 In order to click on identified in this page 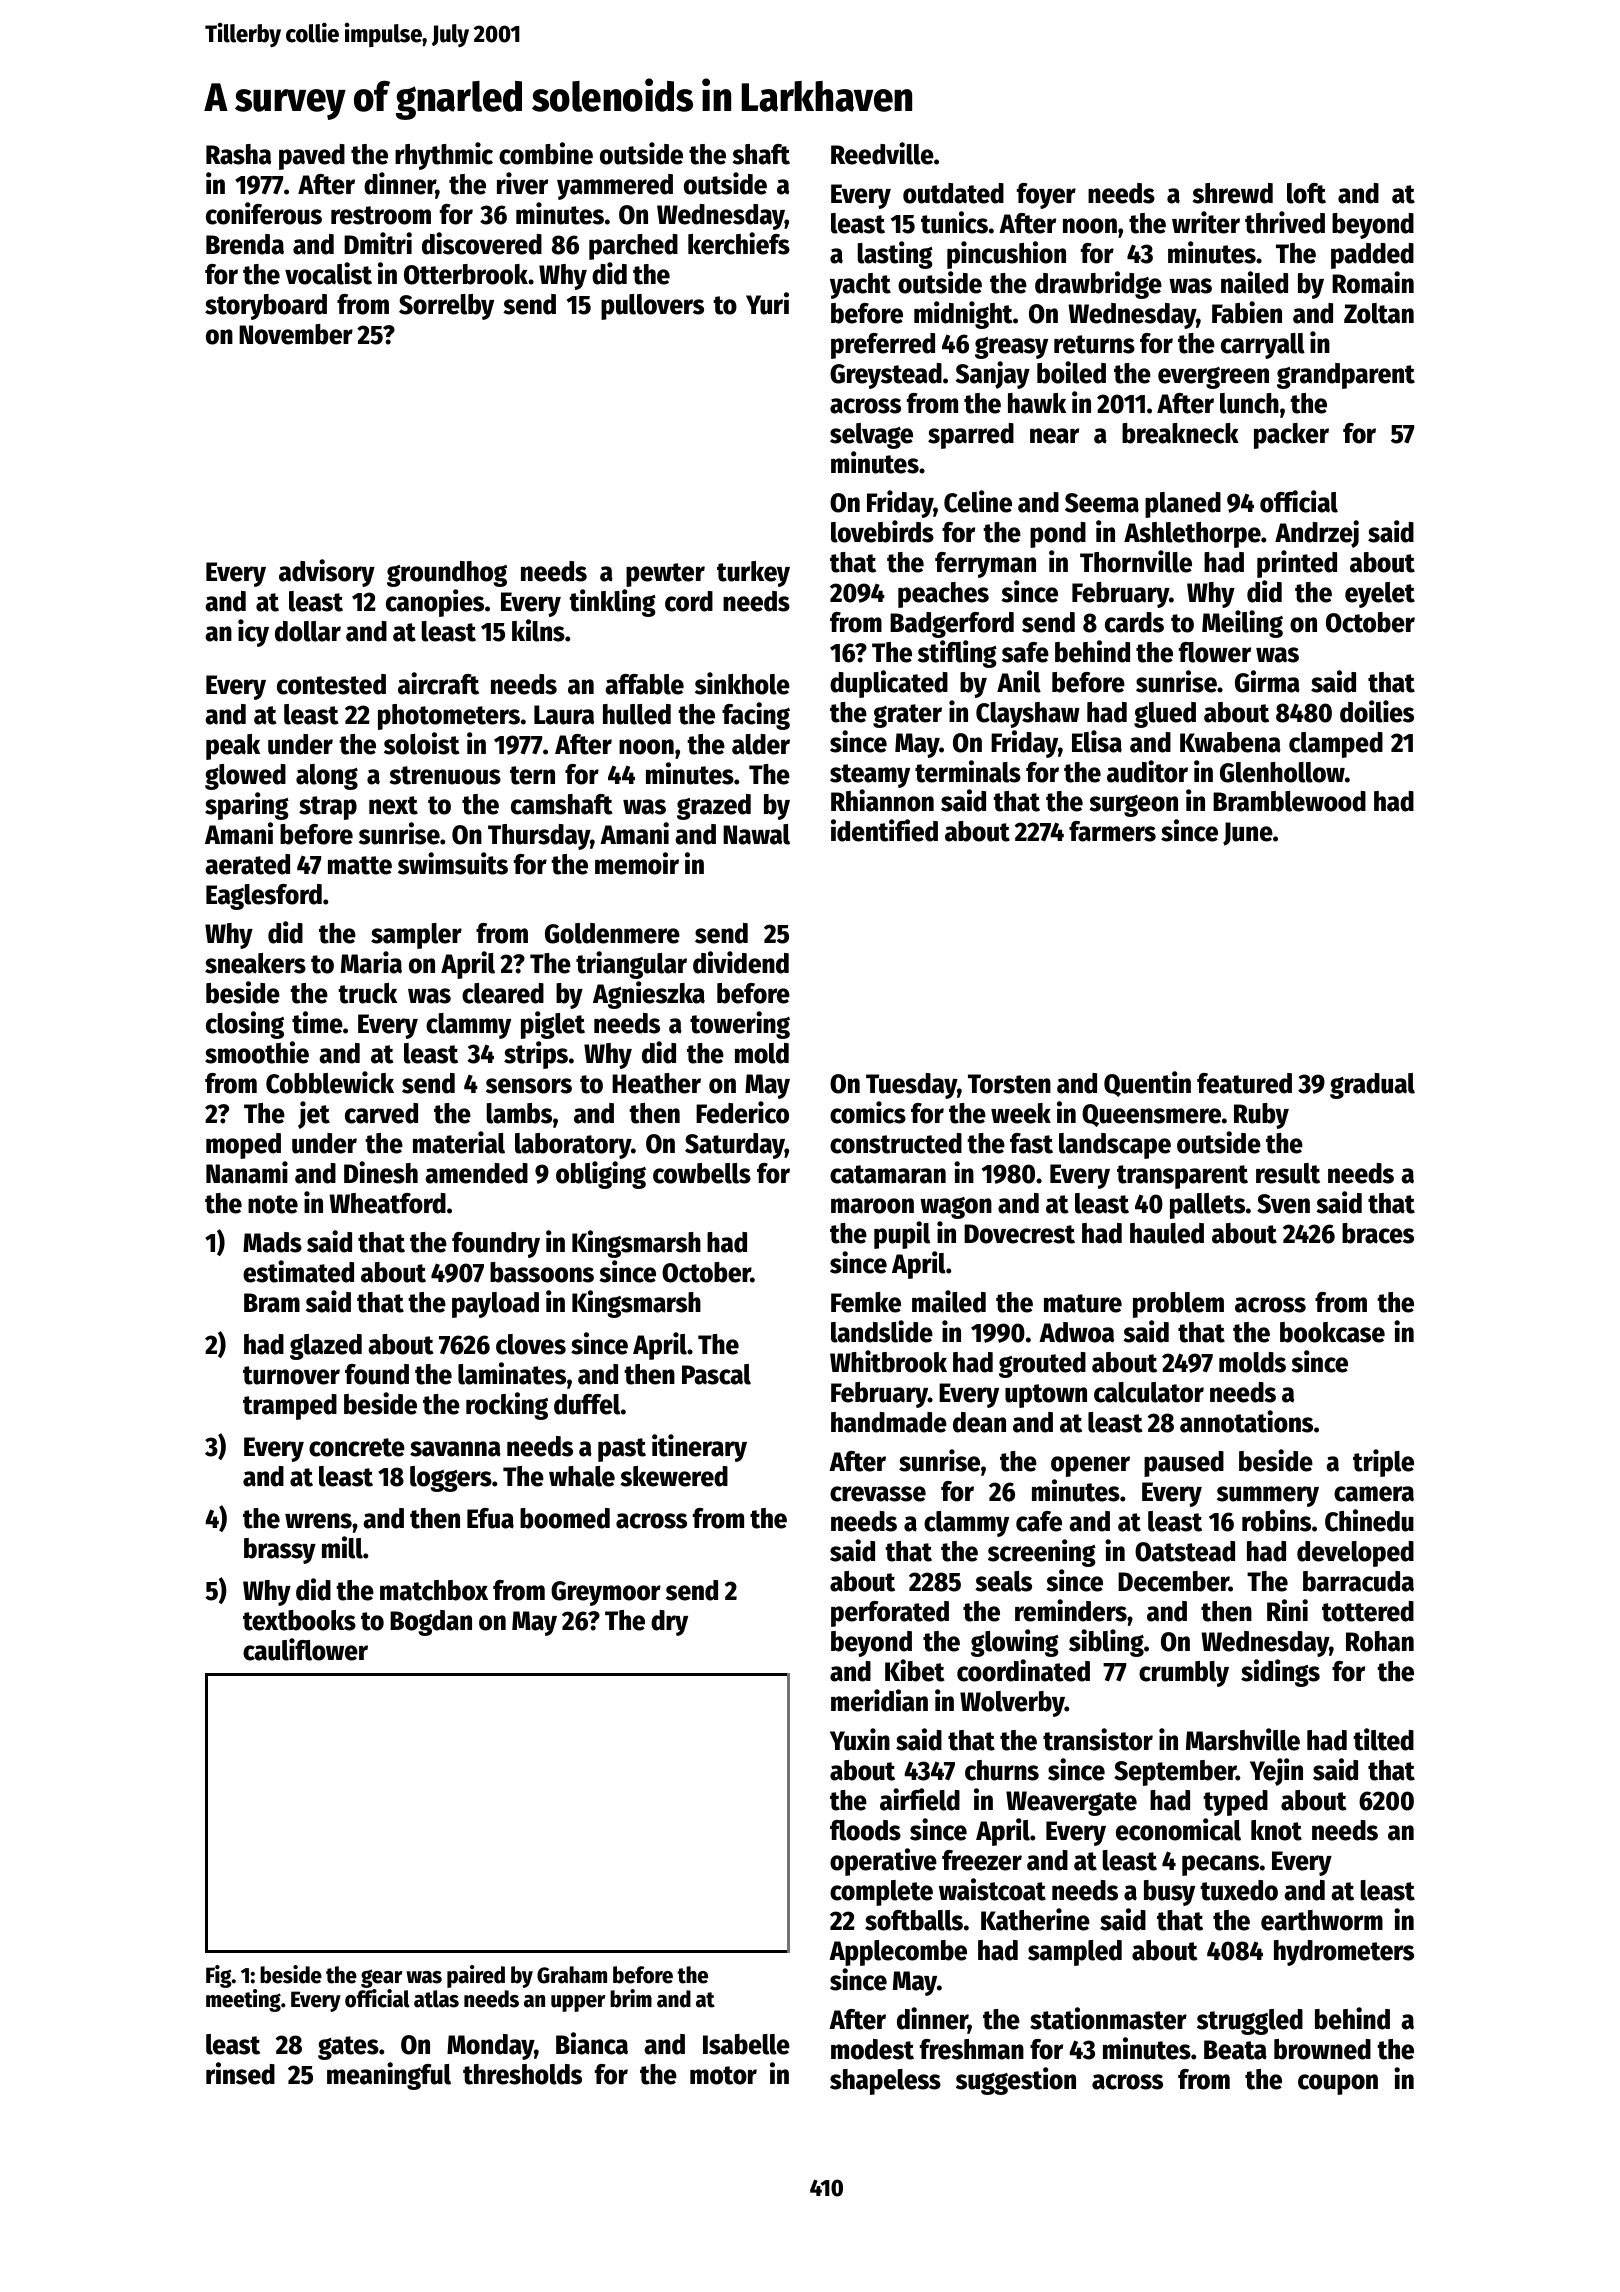, I will do `click(884, 830)`.
